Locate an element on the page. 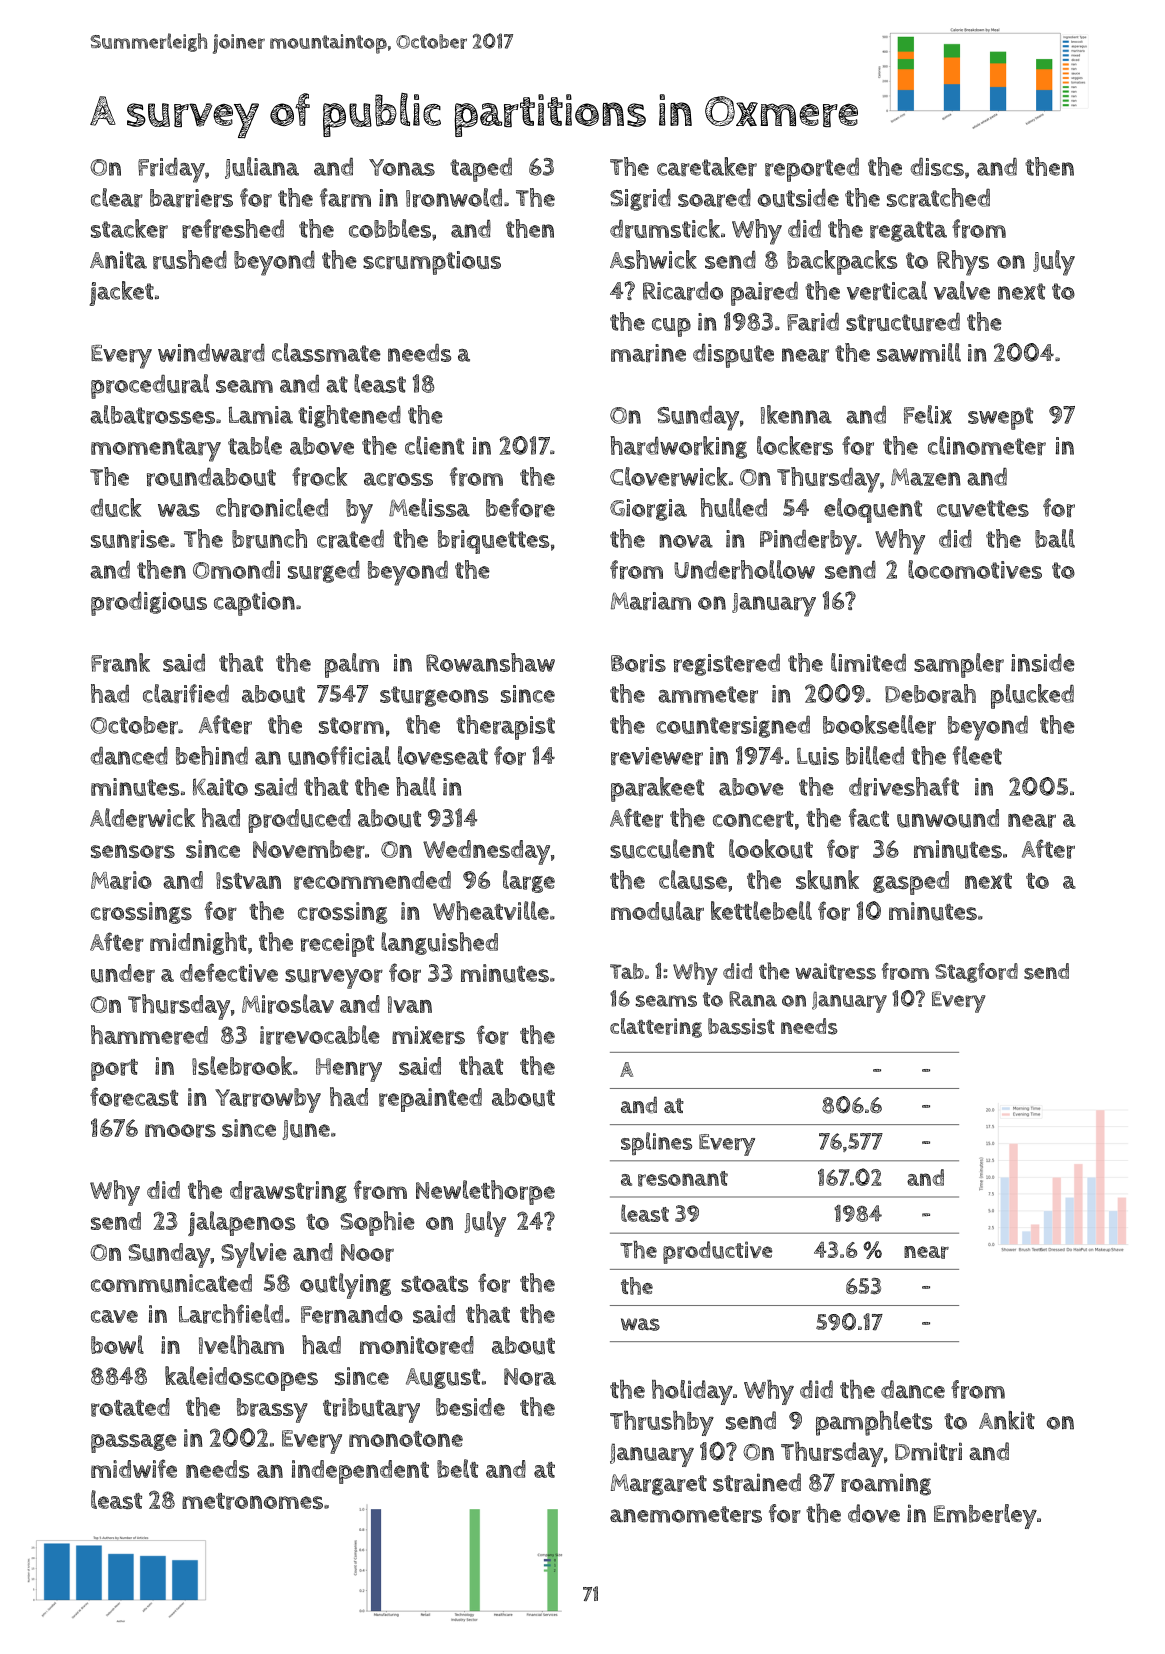 The width and height of the document is (1165, 1654). outside is located at coordinates (798, 198).
